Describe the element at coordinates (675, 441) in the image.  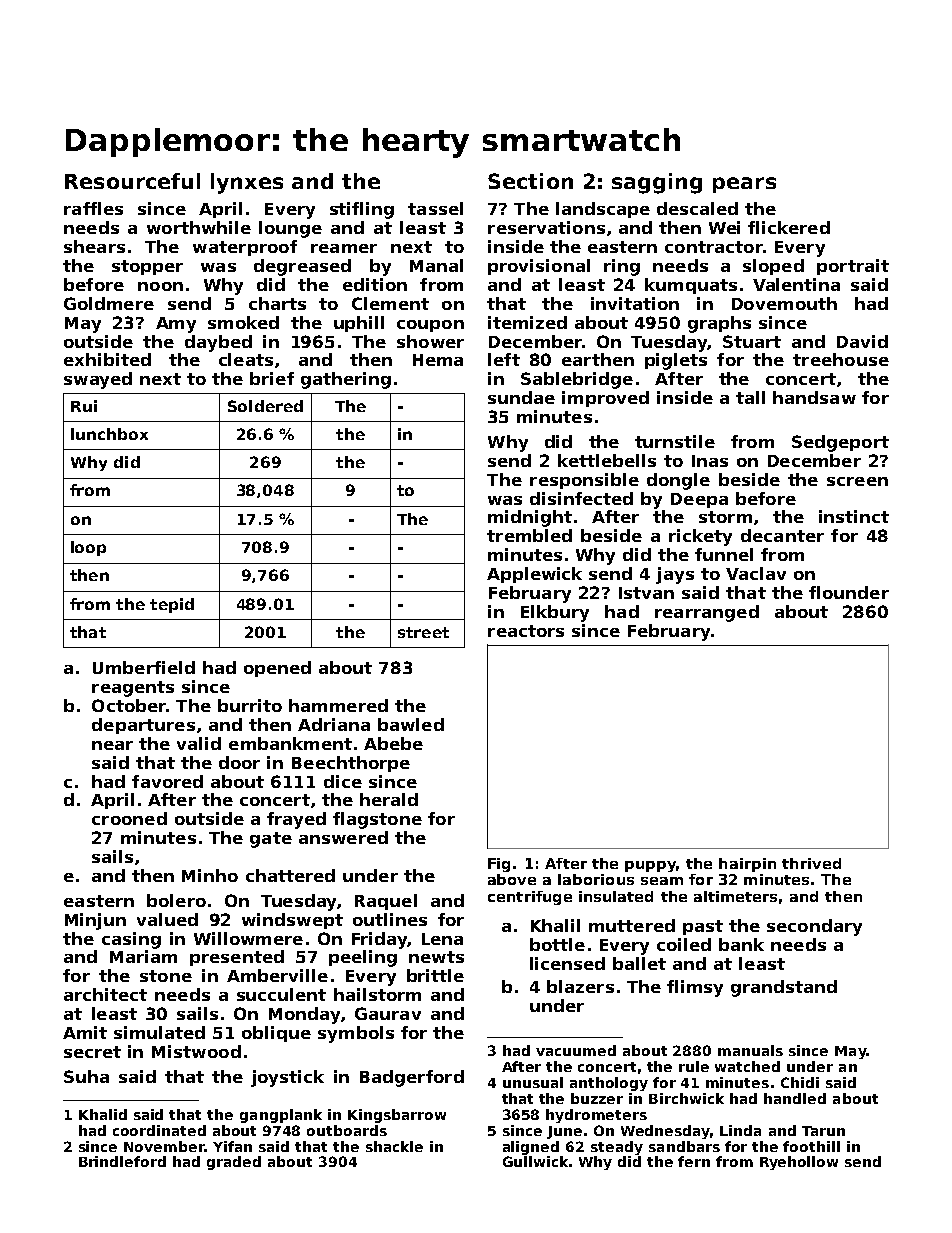
I see `turnstile` at that location.
